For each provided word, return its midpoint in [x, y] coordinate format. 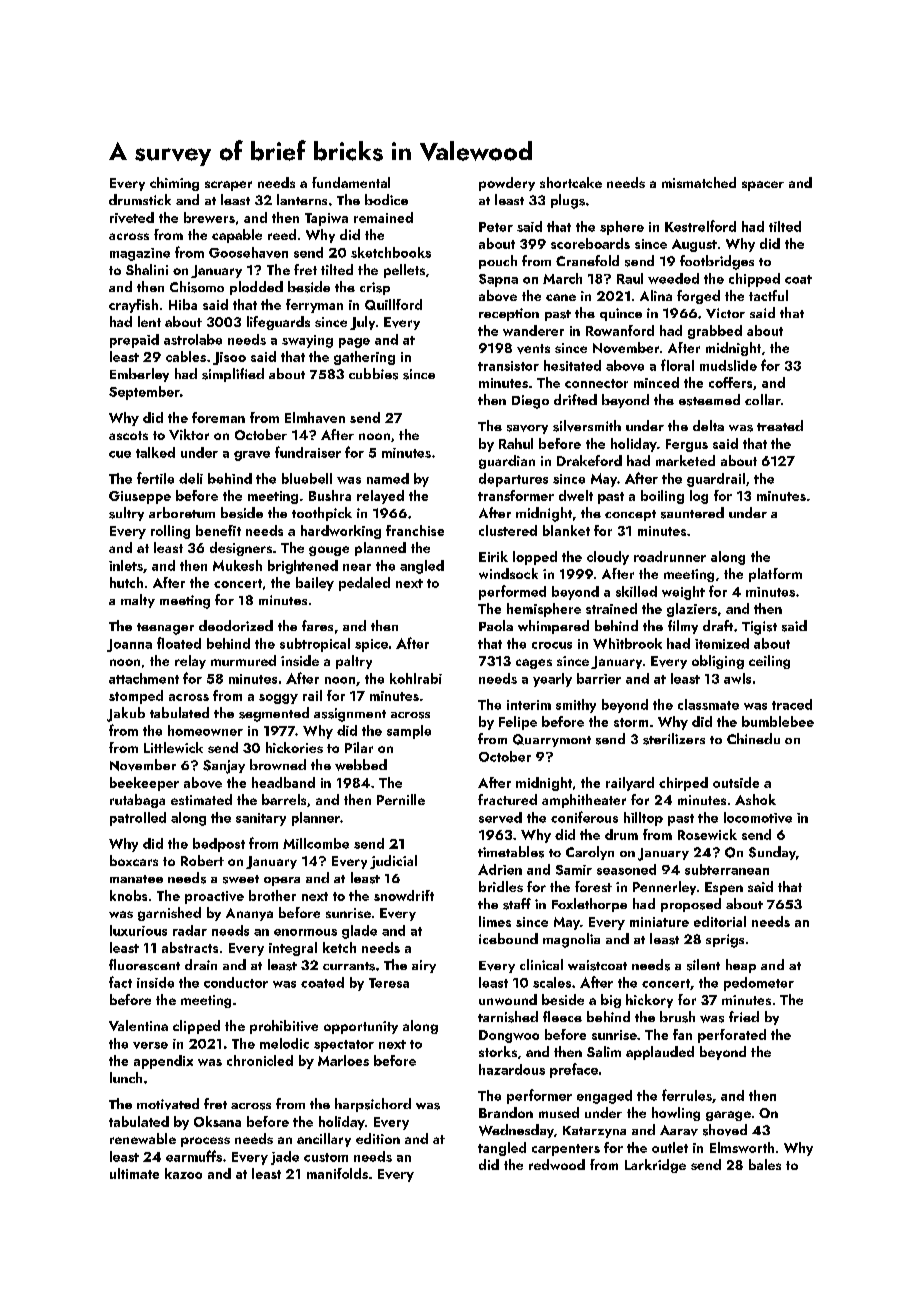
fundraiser [308, 452]
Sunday [772, 853]
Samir [574, 870]
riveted [132, 217]
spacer [763, 186]
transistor [508, 366]
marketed [685, 460]
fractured [507, 799]
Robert [202, 860]
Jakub [126, 714]
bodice [386, 199]
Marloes [343, 1060]
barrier [599, 678]
